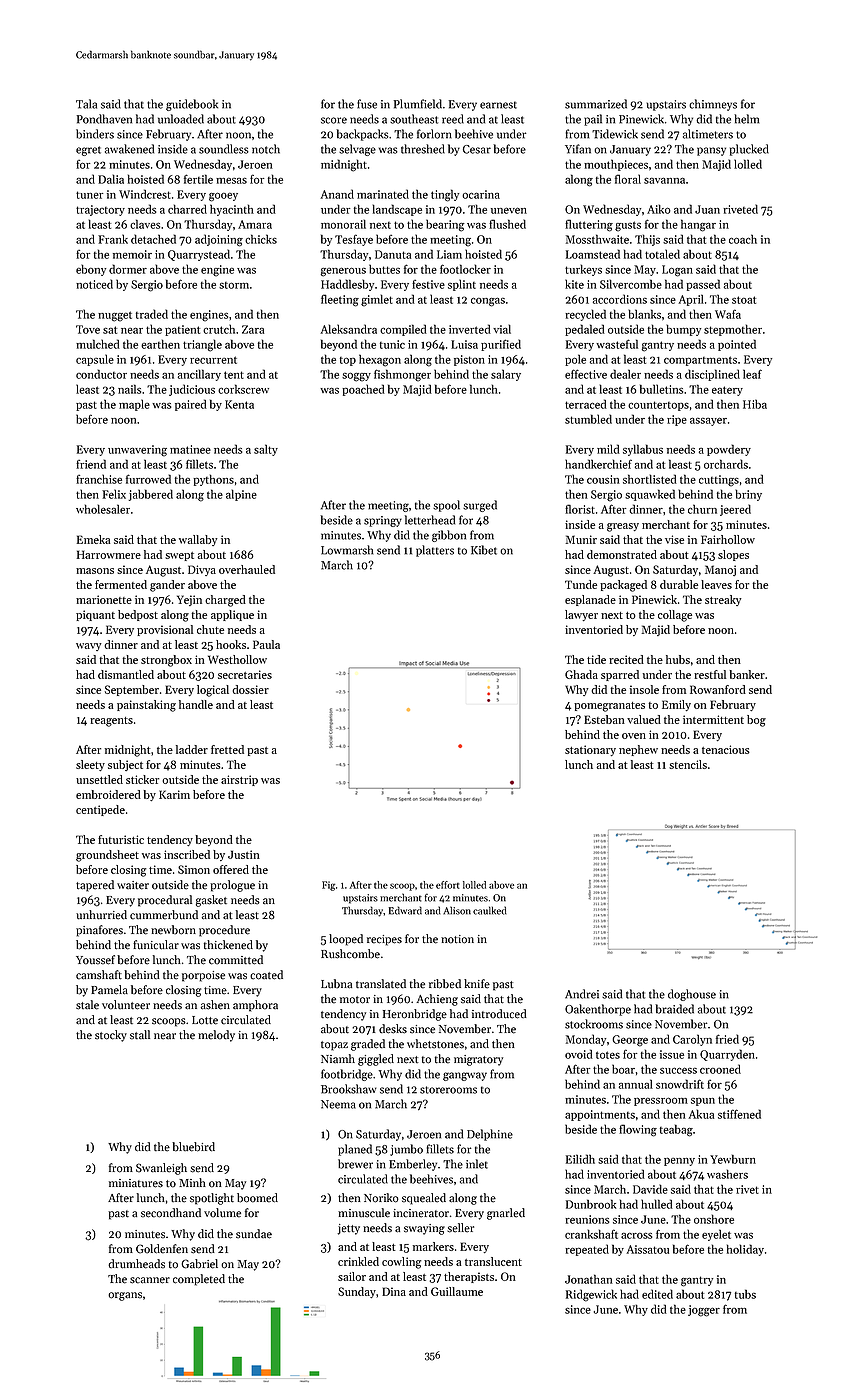 The image size is (849, 1400). What do you see at coordinates (457, 1291) in the page?
I see `Guillaume` at bounding box center [457, 1291].
